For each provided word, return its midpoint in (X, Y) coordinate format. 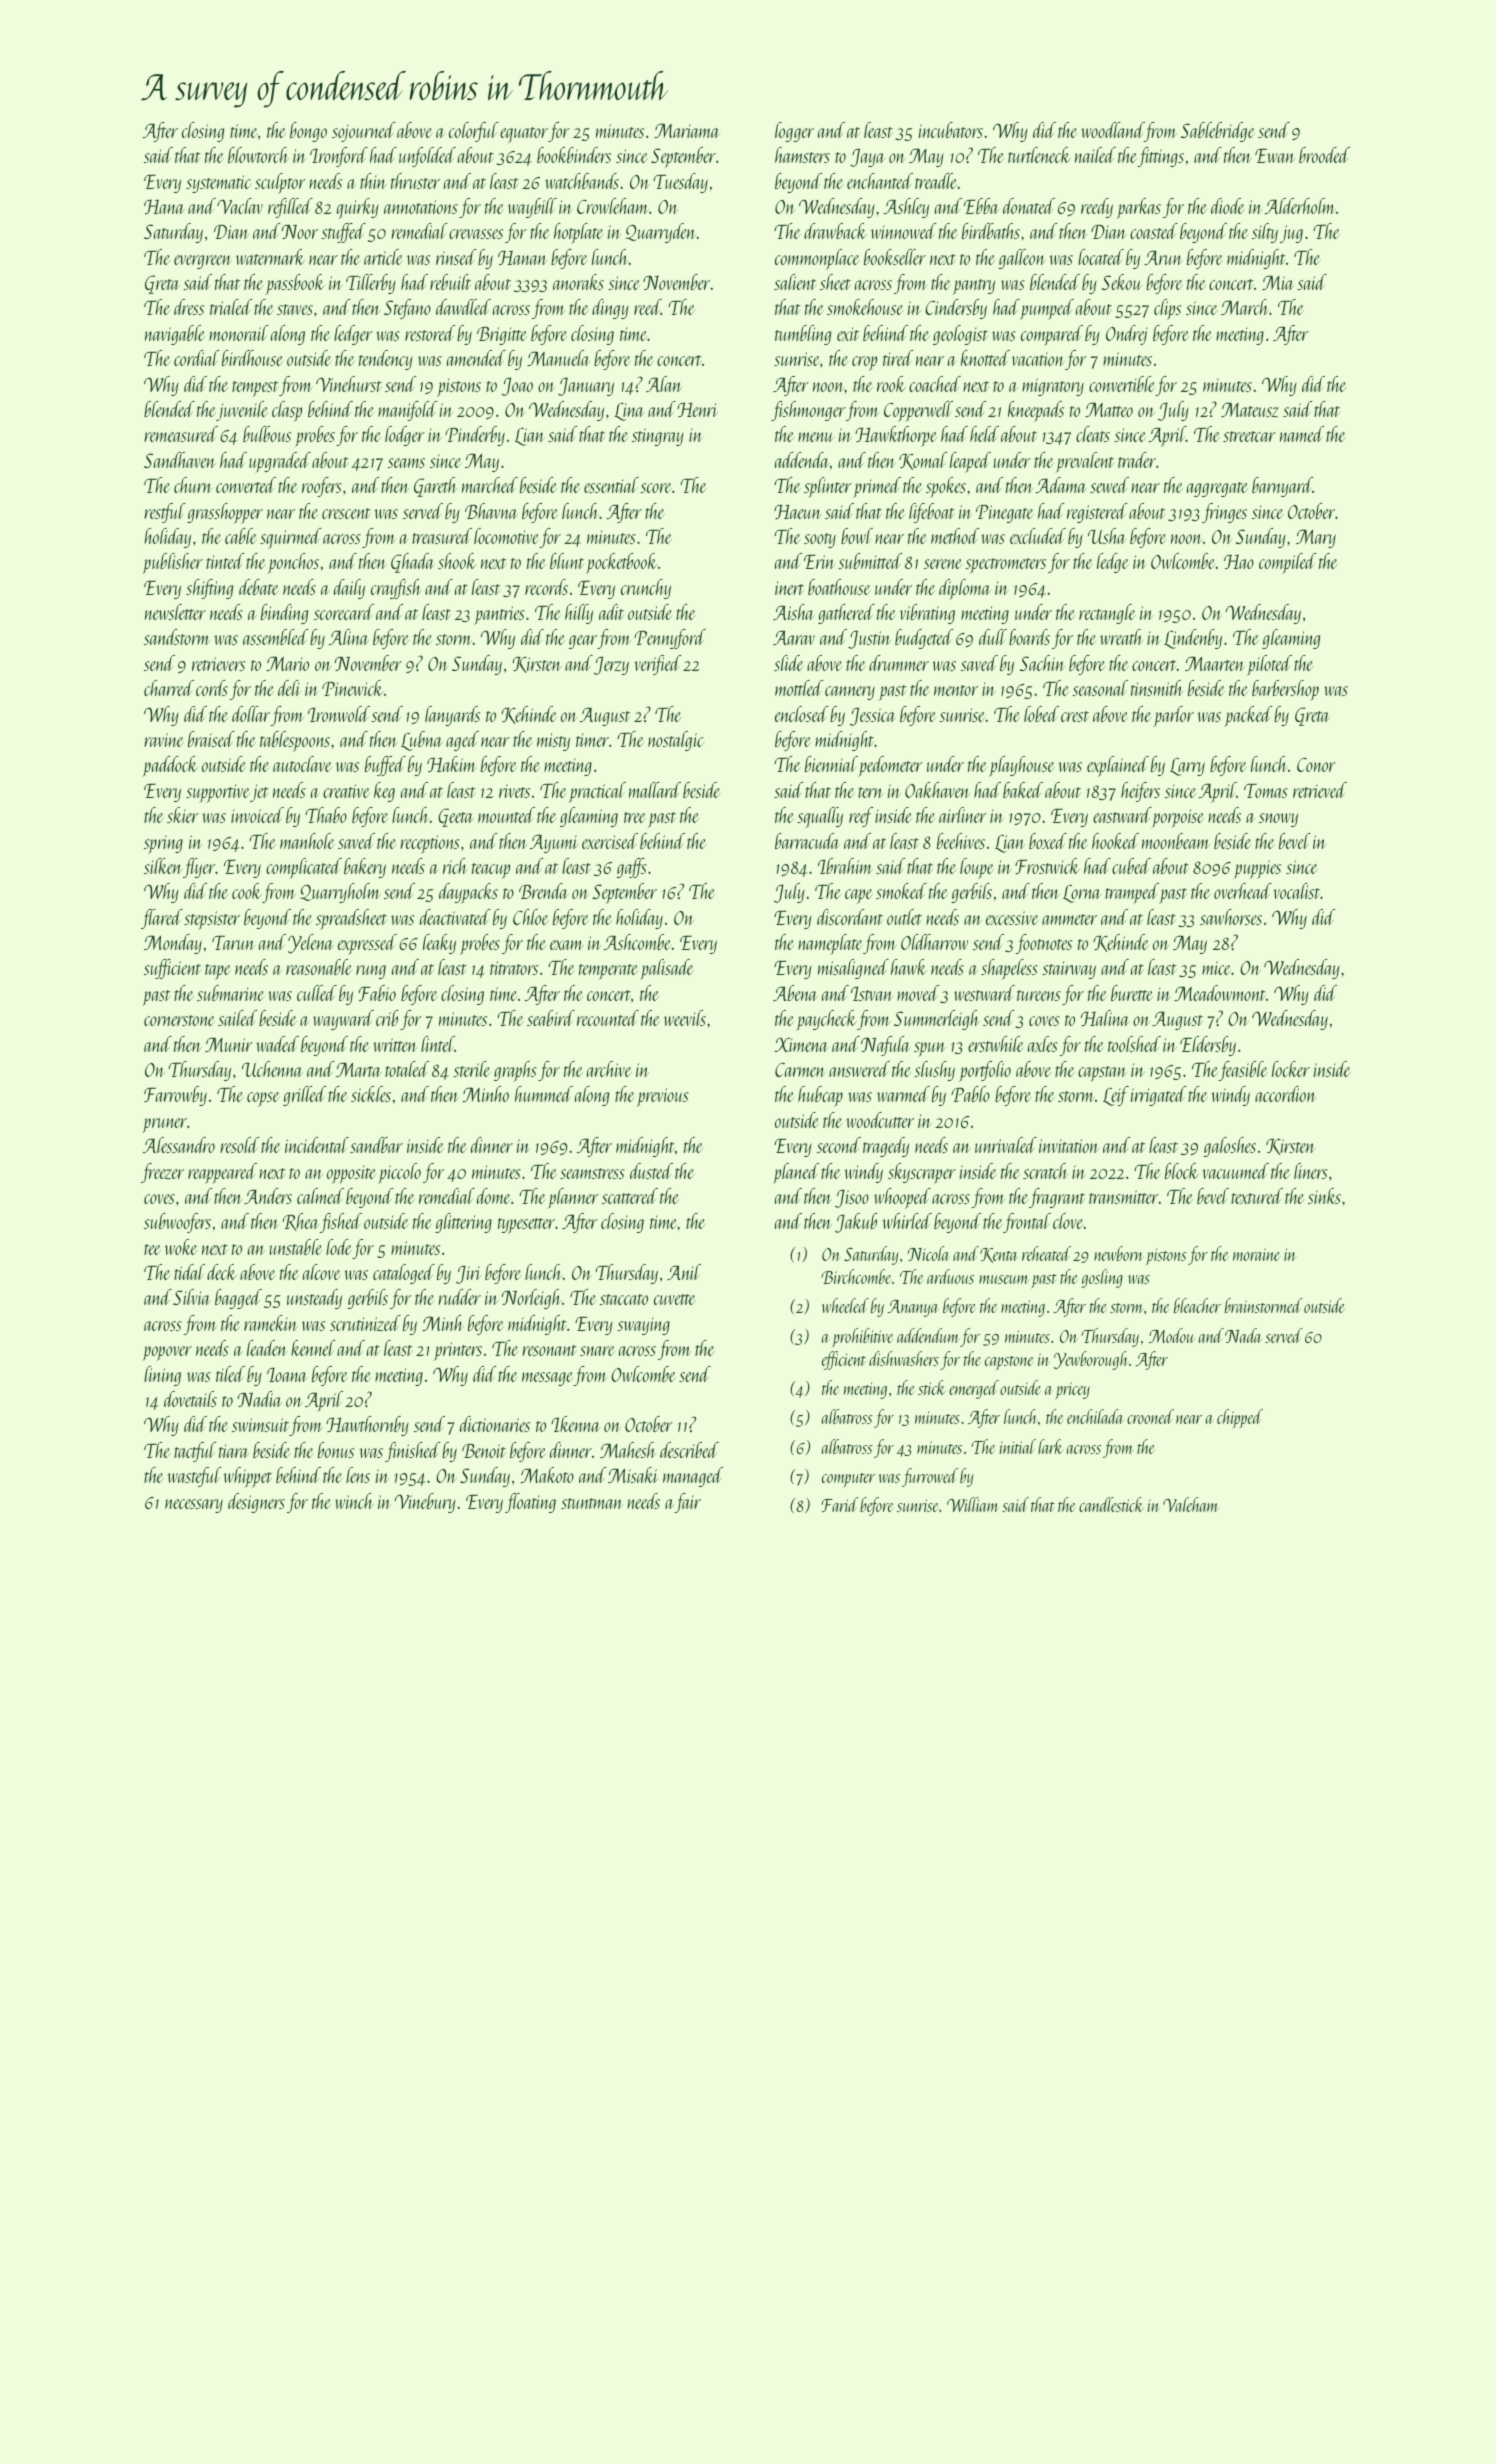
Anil (684, 1272)
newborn (1119, 1253)
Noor (300, 232)
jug (1291, 234)
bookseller (895, 257)
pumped (1047, 309)
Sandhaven (180, 460)
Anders (268, 1196)
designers (256, 1503)
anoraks (578, 282)
